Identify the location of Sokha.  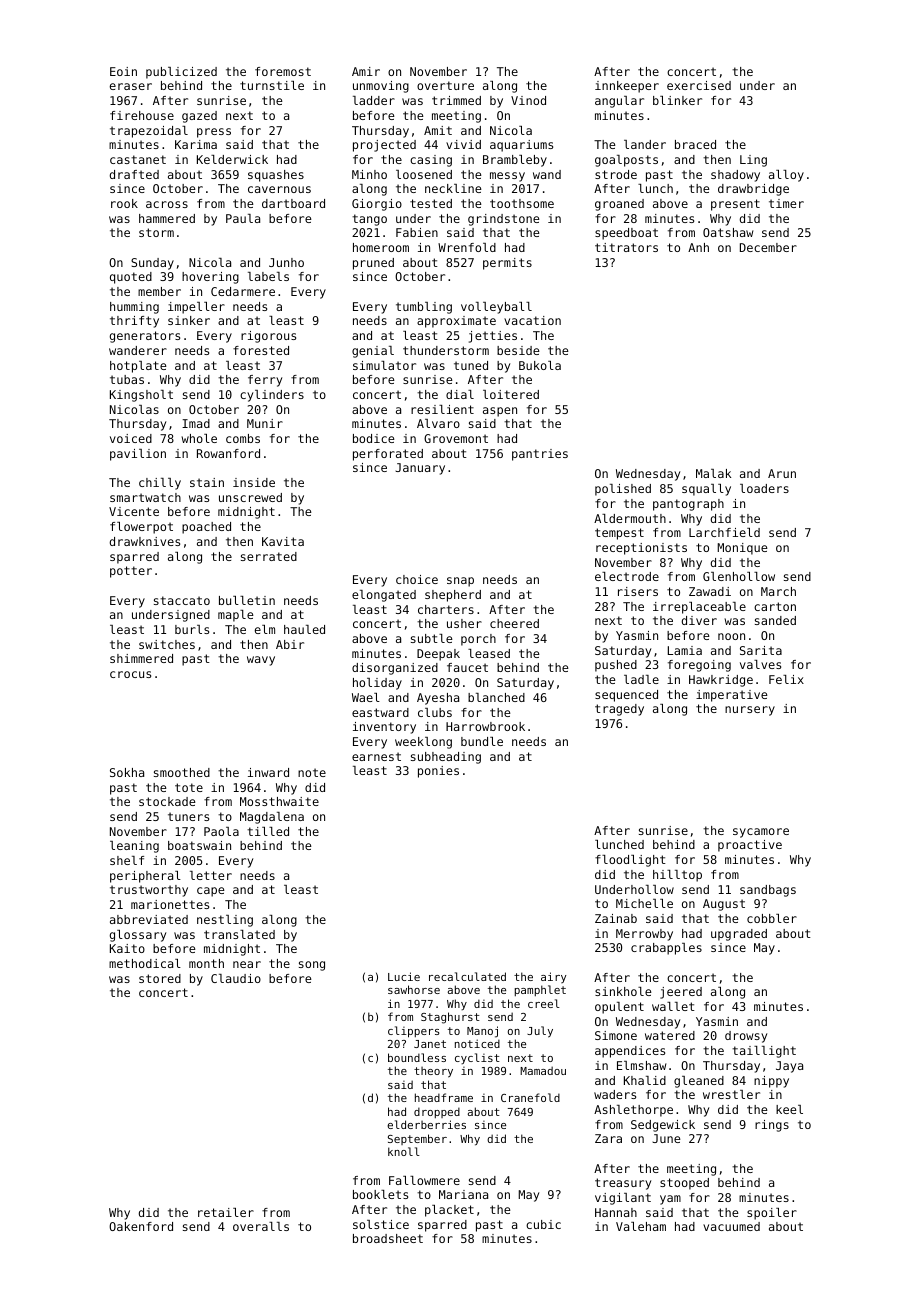
(127, 772).
